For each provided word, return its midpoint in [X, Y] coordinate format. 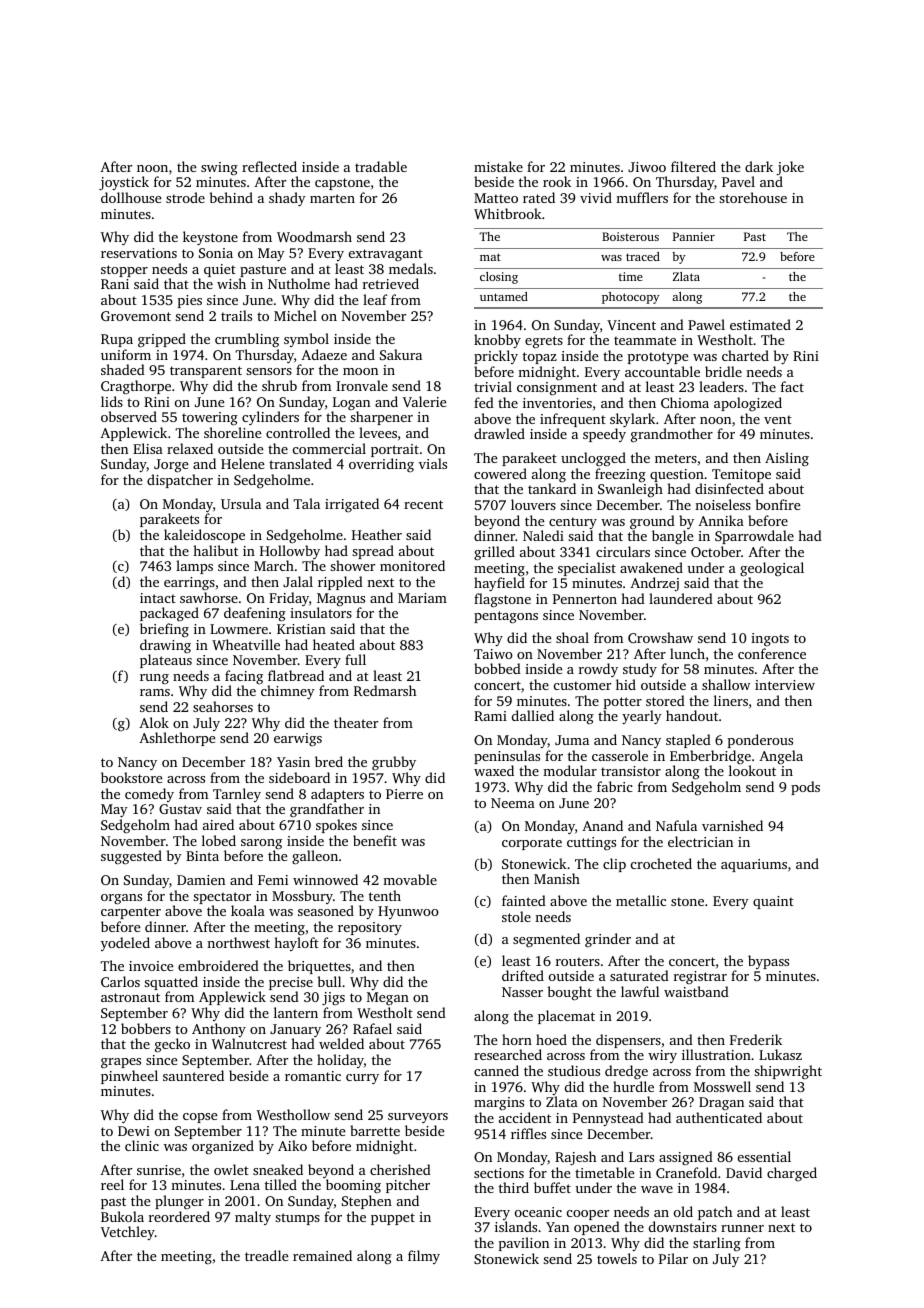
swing [219, 169]
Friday [289, 599]
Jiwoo [647, 167]
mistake [498, 166]
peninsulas [507, 757]
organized [223, 1147]
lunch [687, 653]
